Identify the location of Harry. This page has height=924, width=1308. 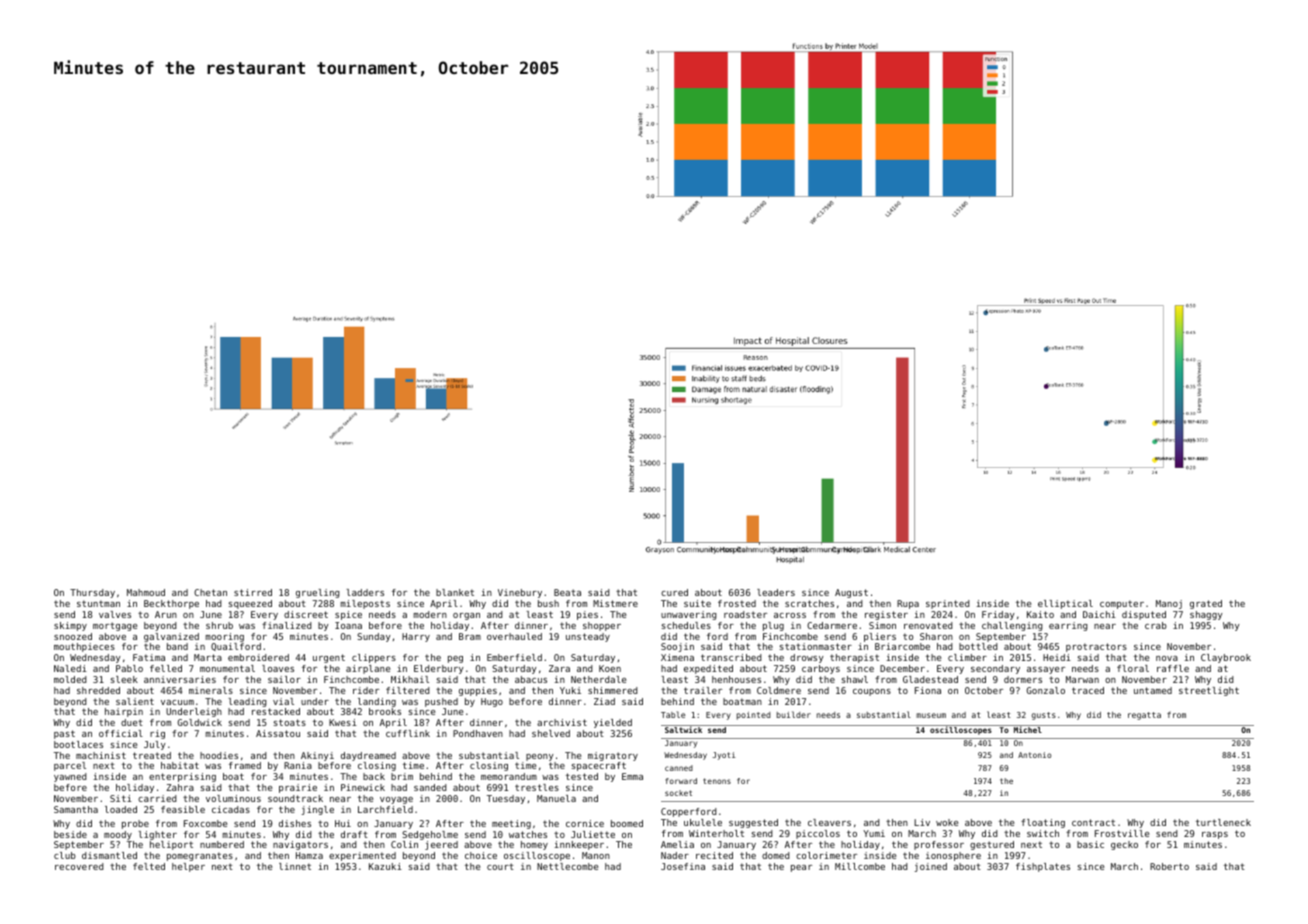
(416, 637).
